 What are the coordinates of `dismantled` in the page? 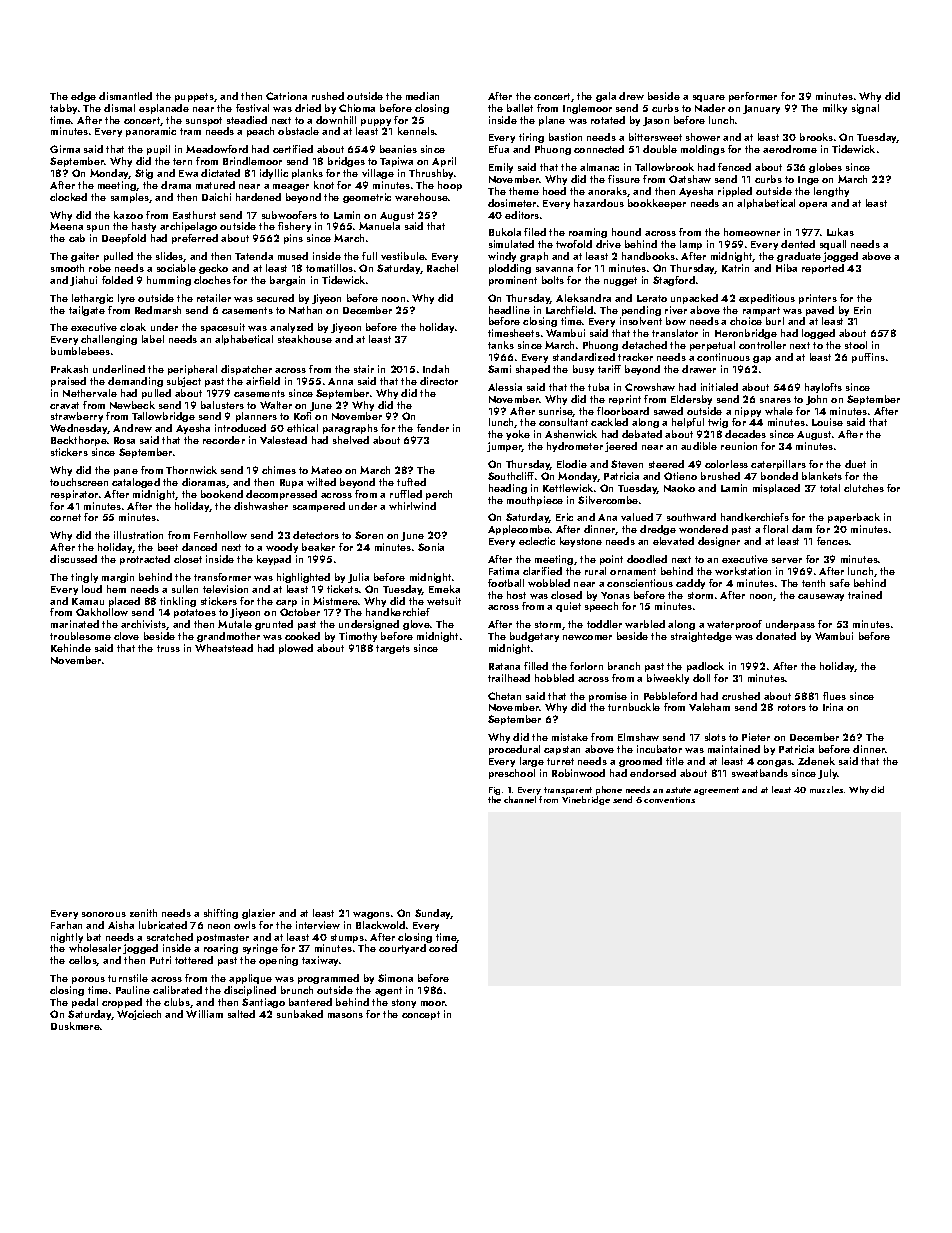 It's located at (125, 96).
